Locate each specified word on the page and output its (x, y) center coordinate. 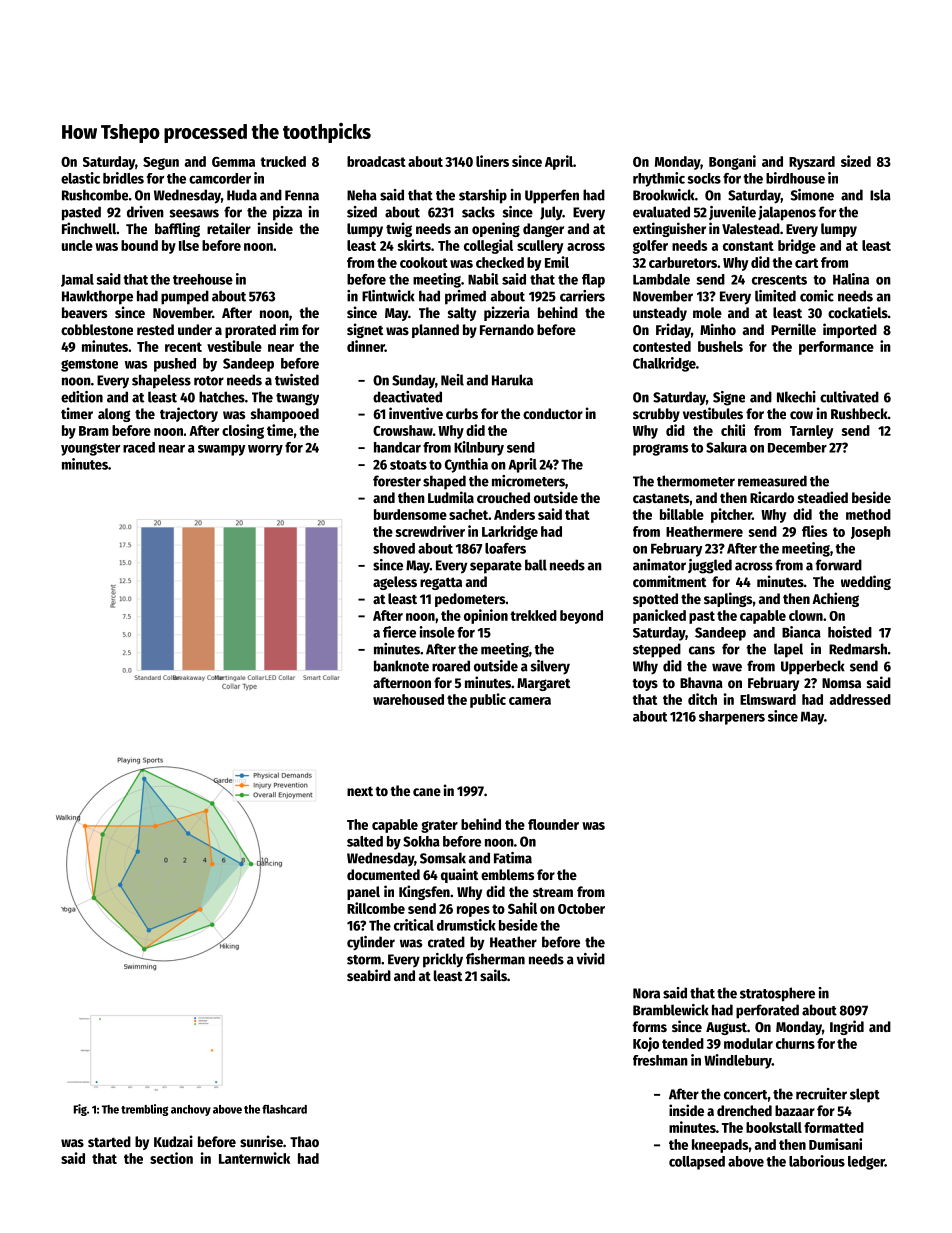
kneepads (720, 1146)
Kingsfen (424, 892)
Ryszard (812, 163)
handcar (397, 447)
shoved (394, 548)
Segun (161, 163)
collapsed (697, 1163)
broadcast (376, 161)
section (171, 1158)
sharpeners (732, 718)
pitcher (731, 515)
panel (363, 893)
